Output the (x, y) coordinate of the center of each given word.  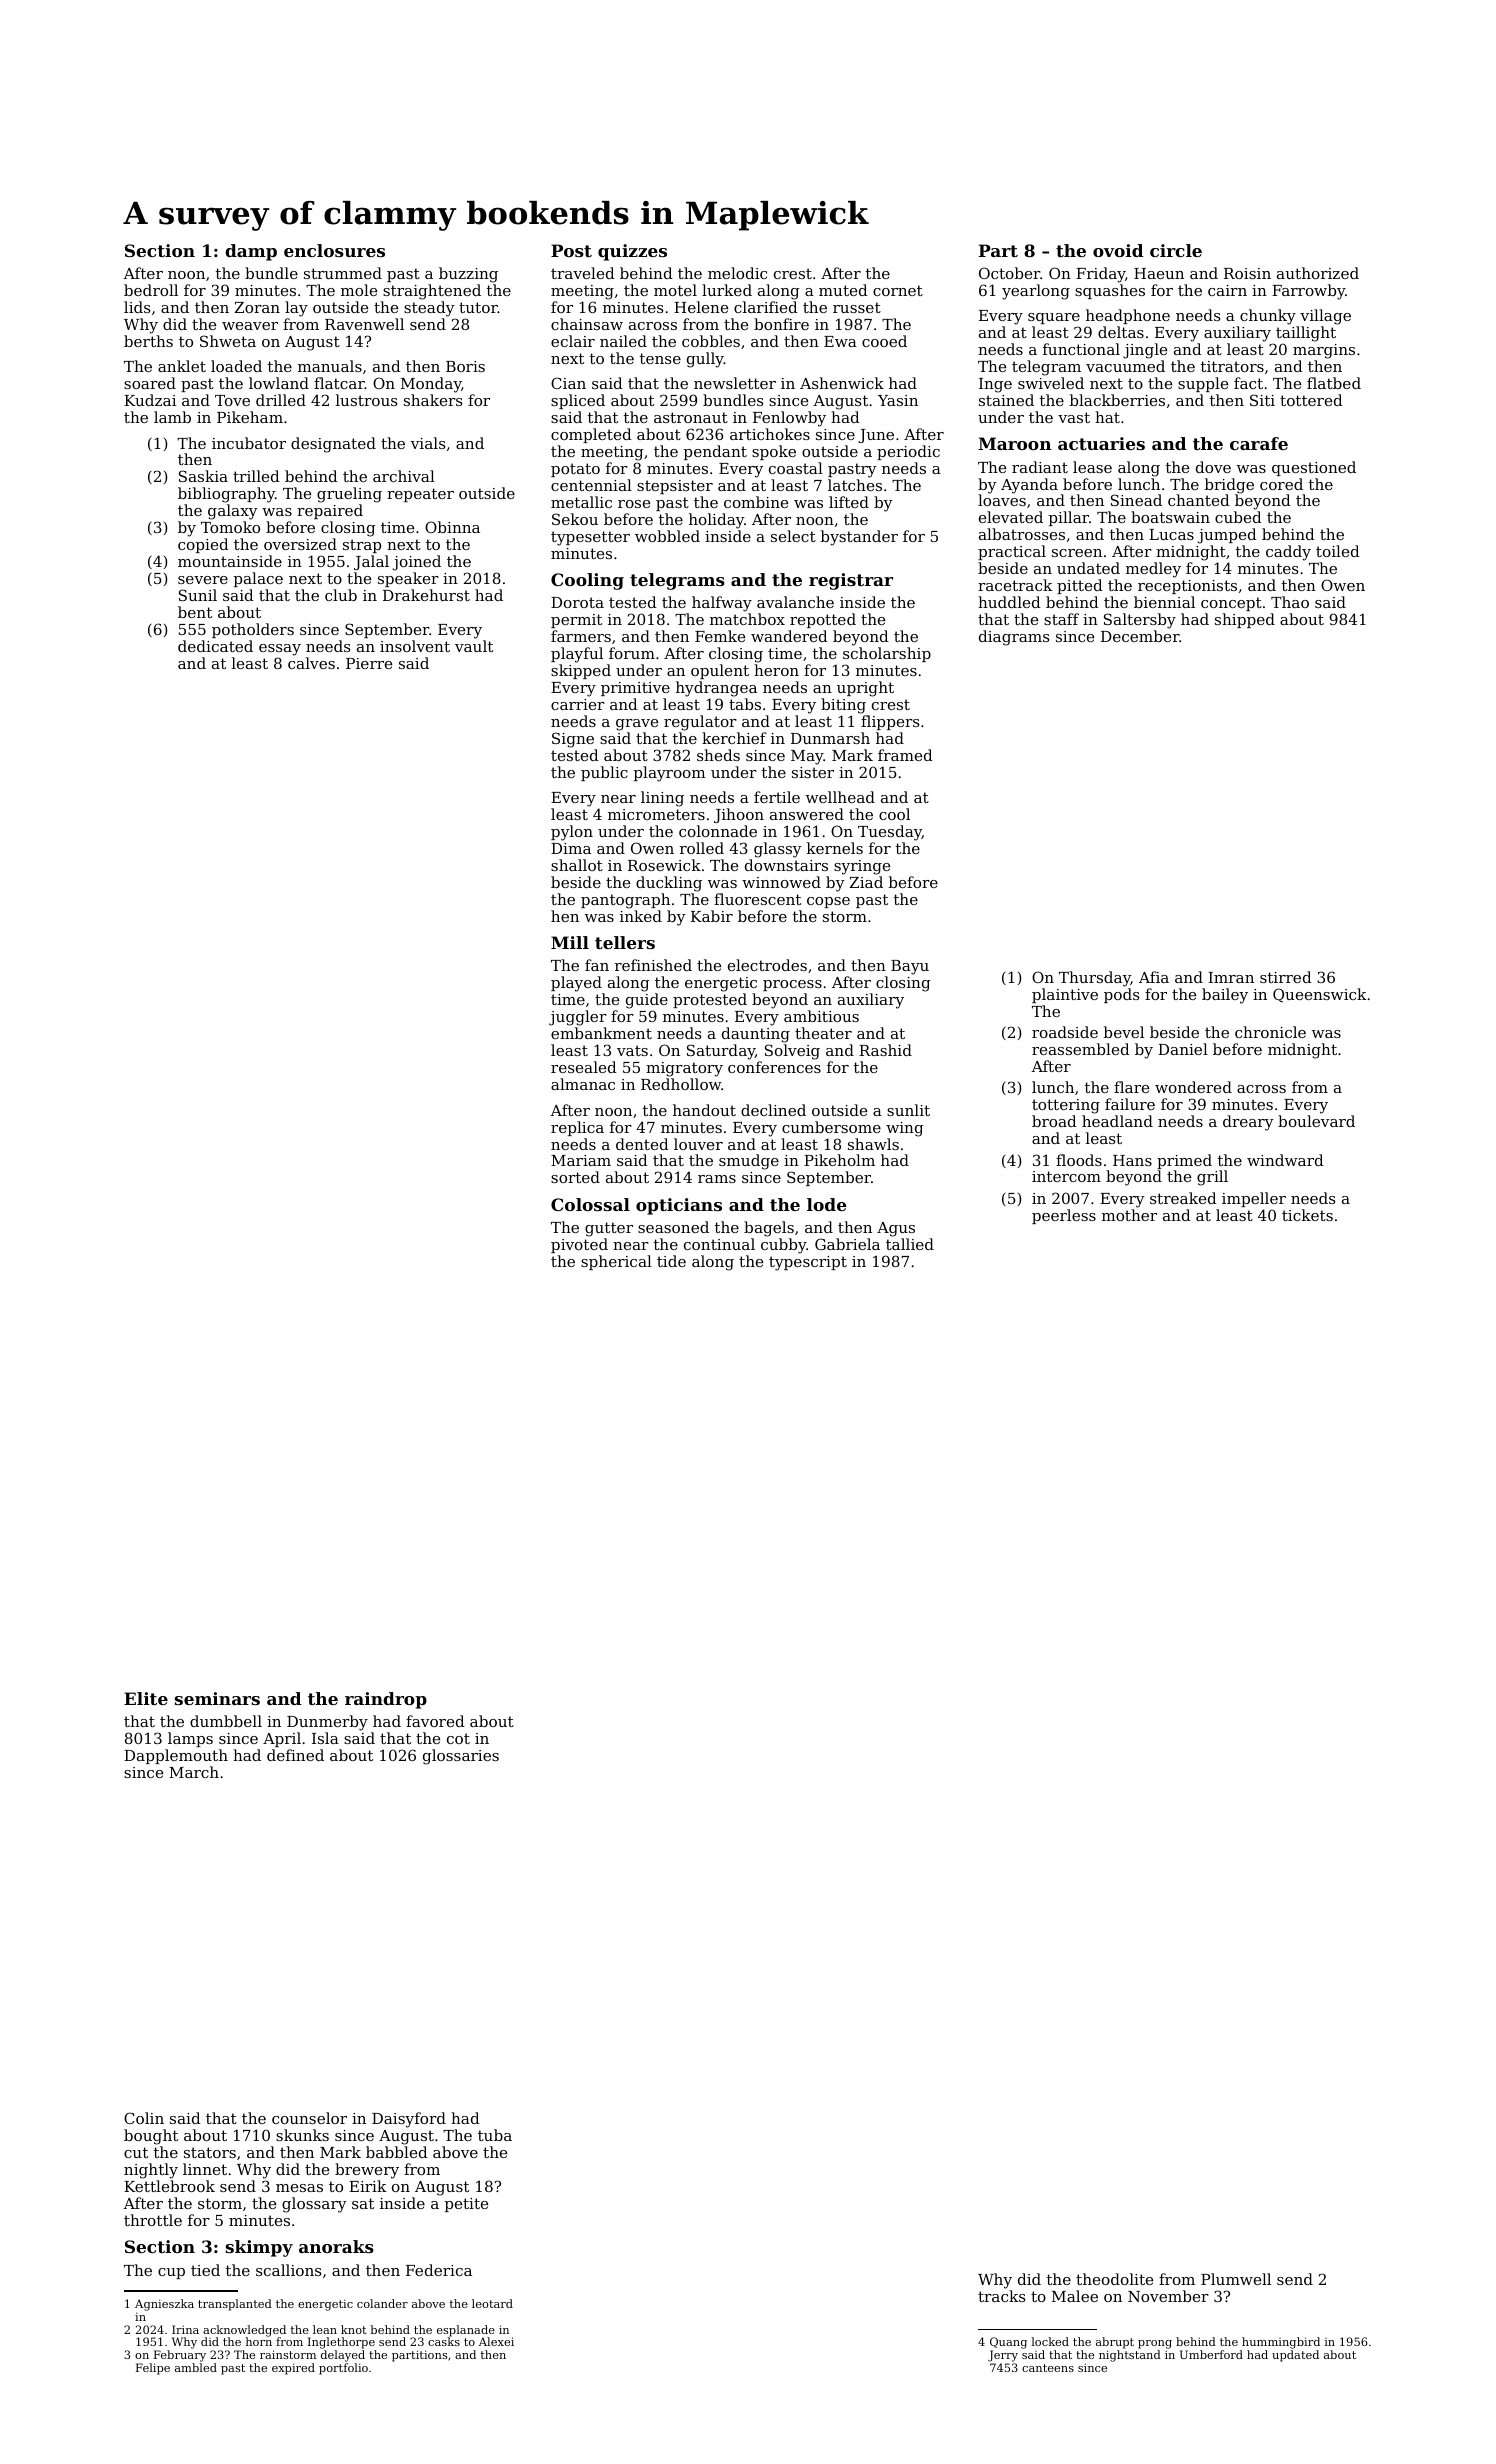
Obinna (452, 527)
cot (458, 1738)
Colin (144, 2118)
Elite (146, 1698)
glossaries (461, 1757)
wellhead (840, 797)
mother (1129, 1215)
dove (1213, 467)
